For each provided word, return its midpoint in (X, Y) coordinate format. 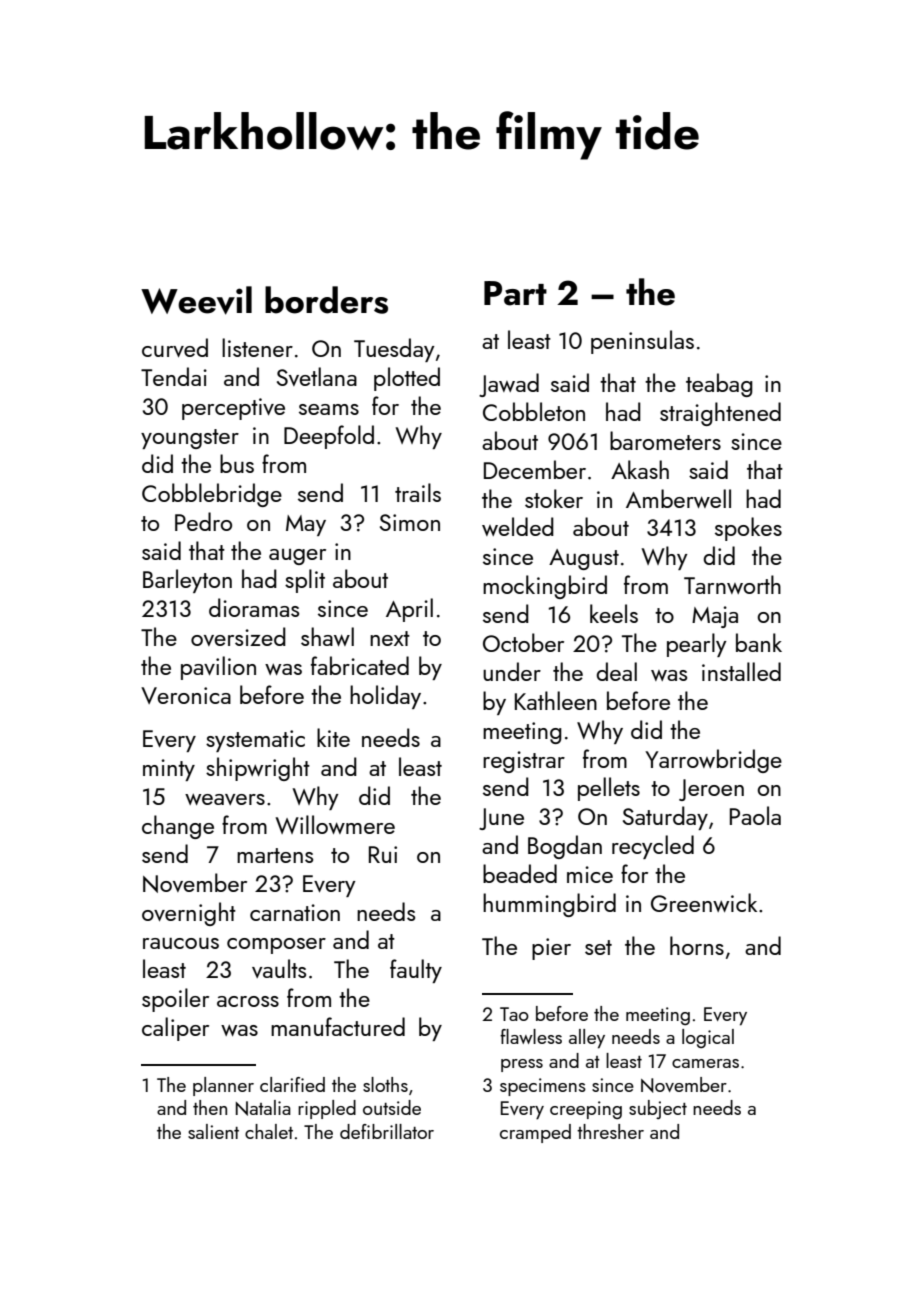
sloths (385, 1084)
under (512, 671)
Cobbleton (534, 411)
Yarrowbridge (713, 761)
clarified (292, 1084)
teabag (719, 385)
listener (257, 347)
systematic (255, 741)
